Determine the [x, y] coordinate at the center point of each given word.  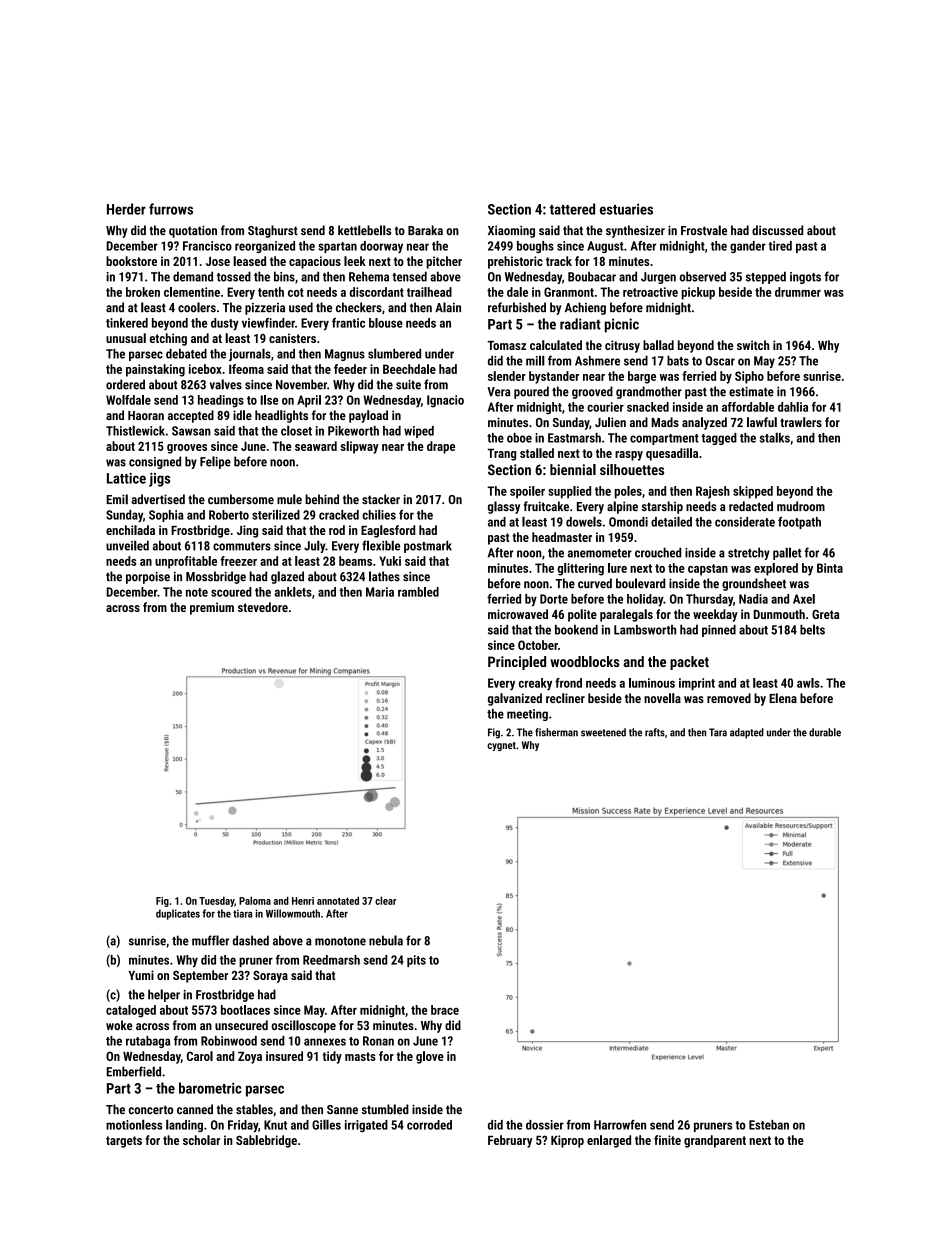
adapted [747, 733]
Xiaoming [511, 231]
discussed [777, 230]
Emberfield [133, 1071]
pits [416, 961]
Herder [126, 209]
